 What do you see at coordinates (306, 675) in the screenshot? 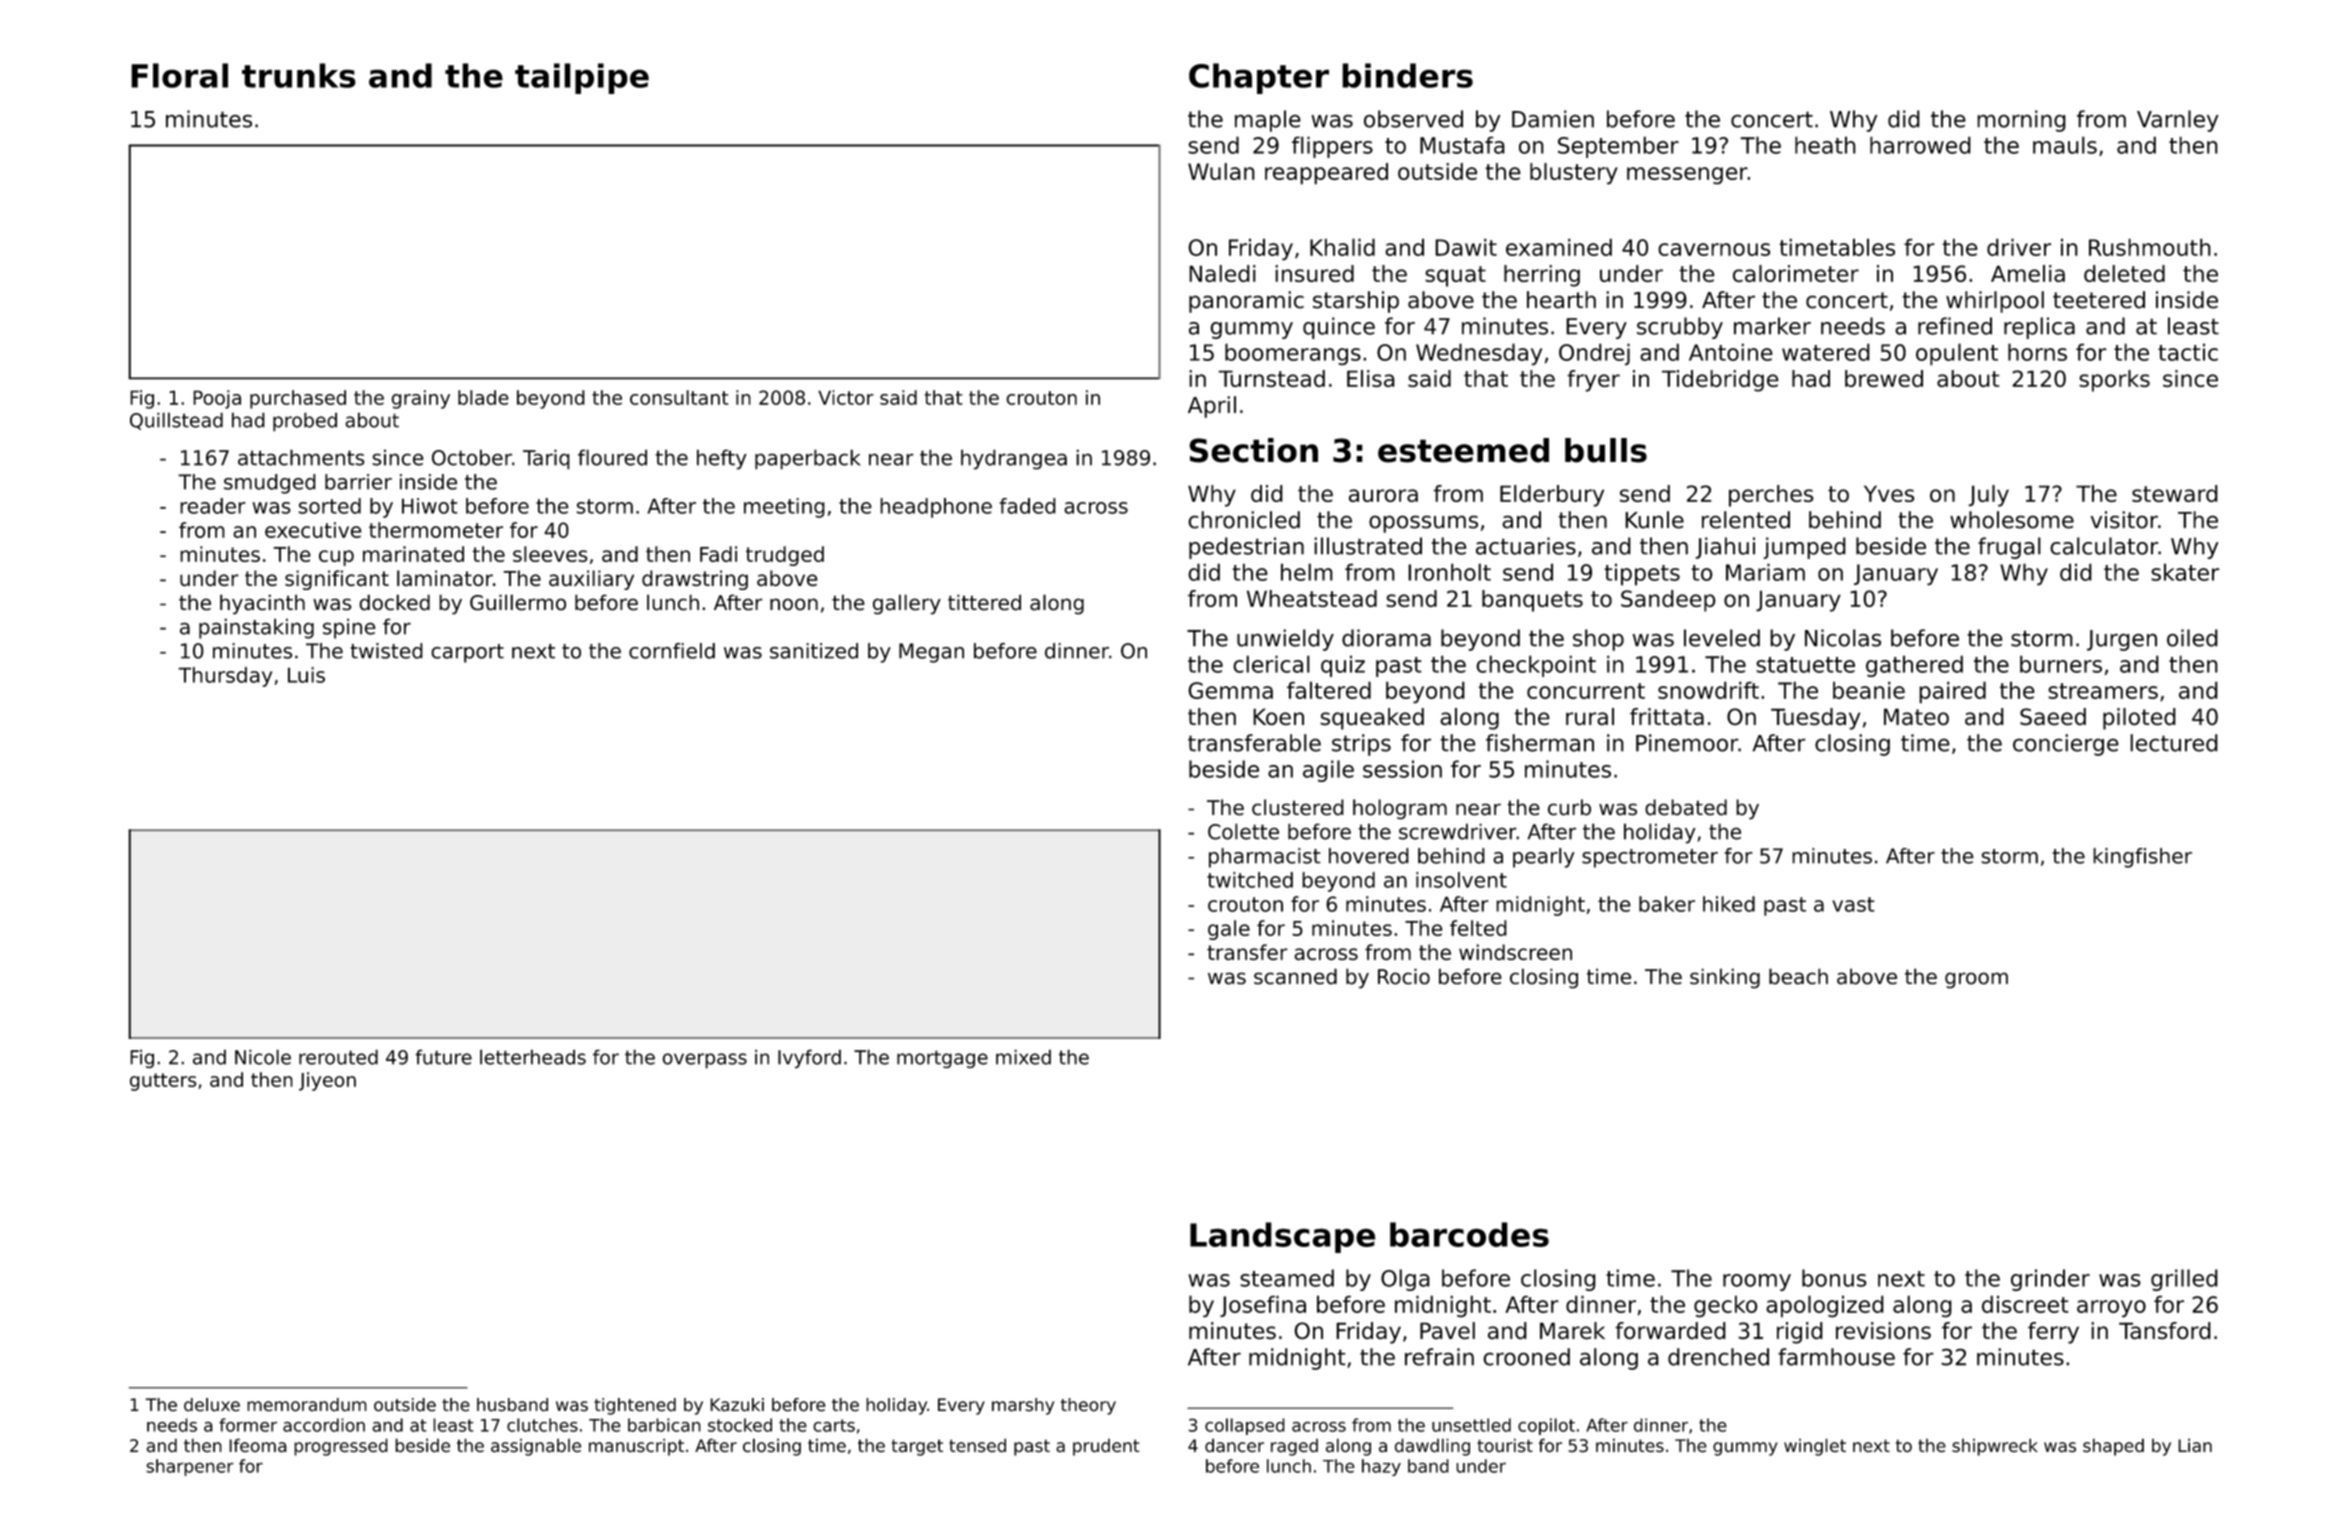
I see `Luis` at bounding box center [306, 675].
